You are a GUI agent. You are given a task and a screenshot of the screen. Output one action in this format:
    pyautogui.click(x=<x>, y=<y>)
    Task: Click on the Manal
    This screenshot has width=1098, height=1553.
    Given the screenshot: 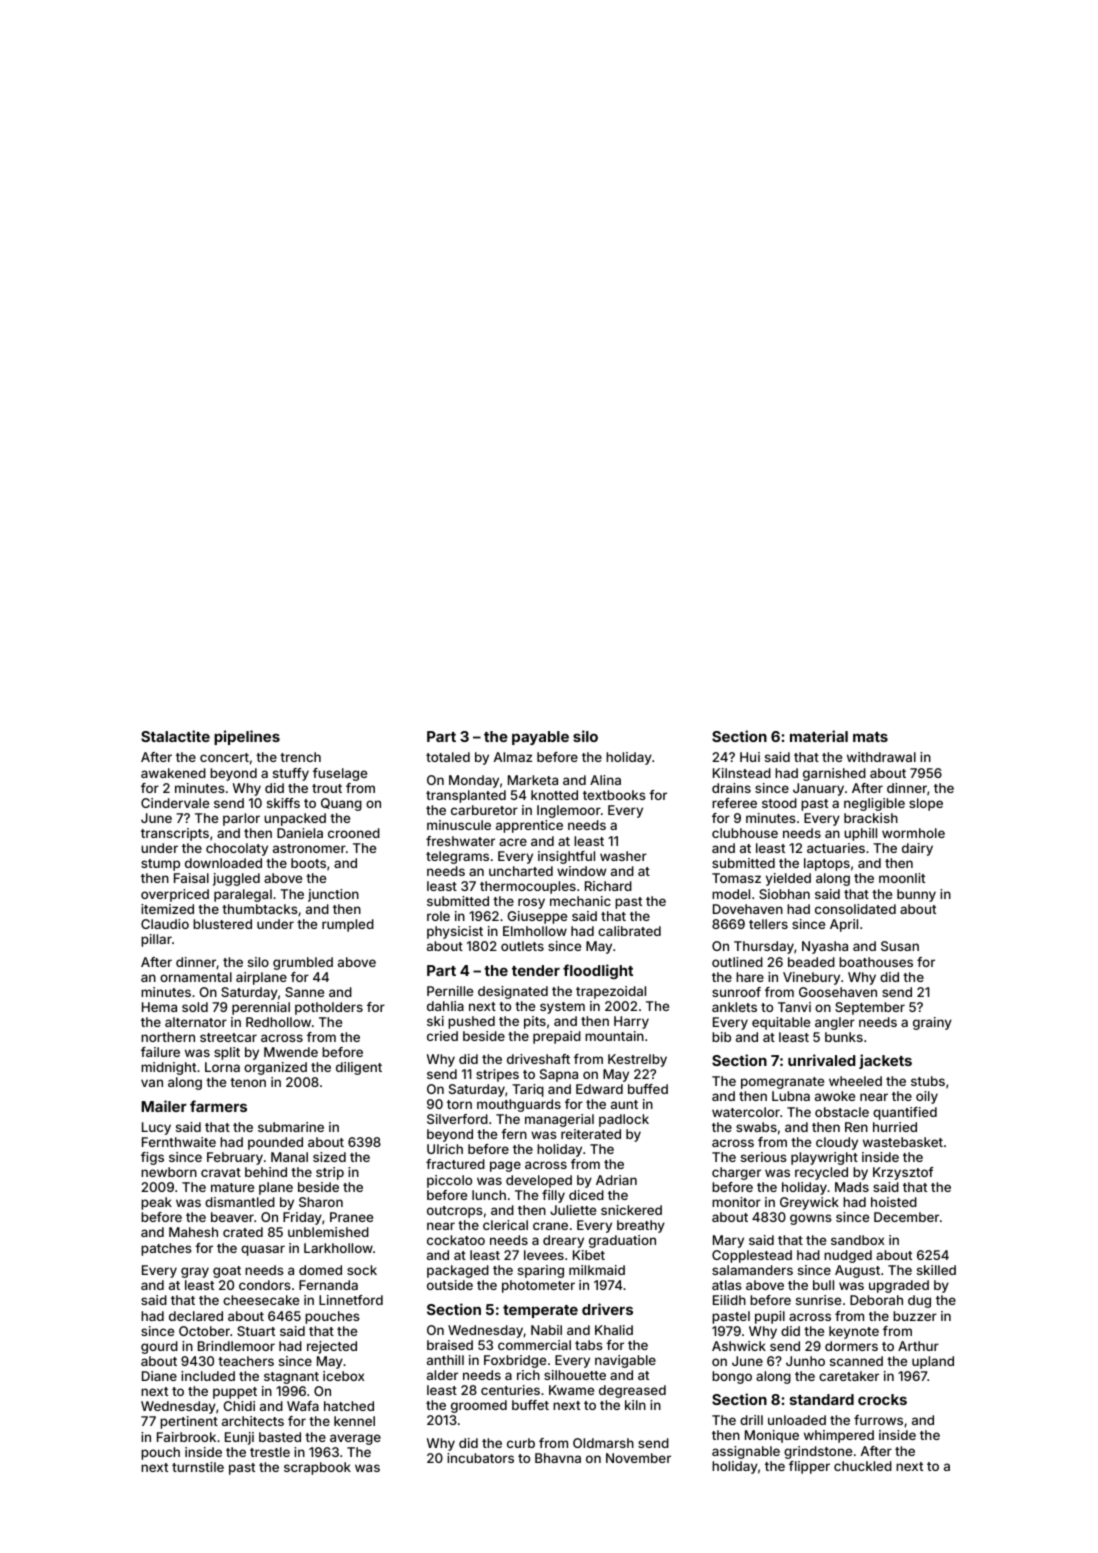 What is the action you would take?
    pyautogui.click(x=289, y=1157)
